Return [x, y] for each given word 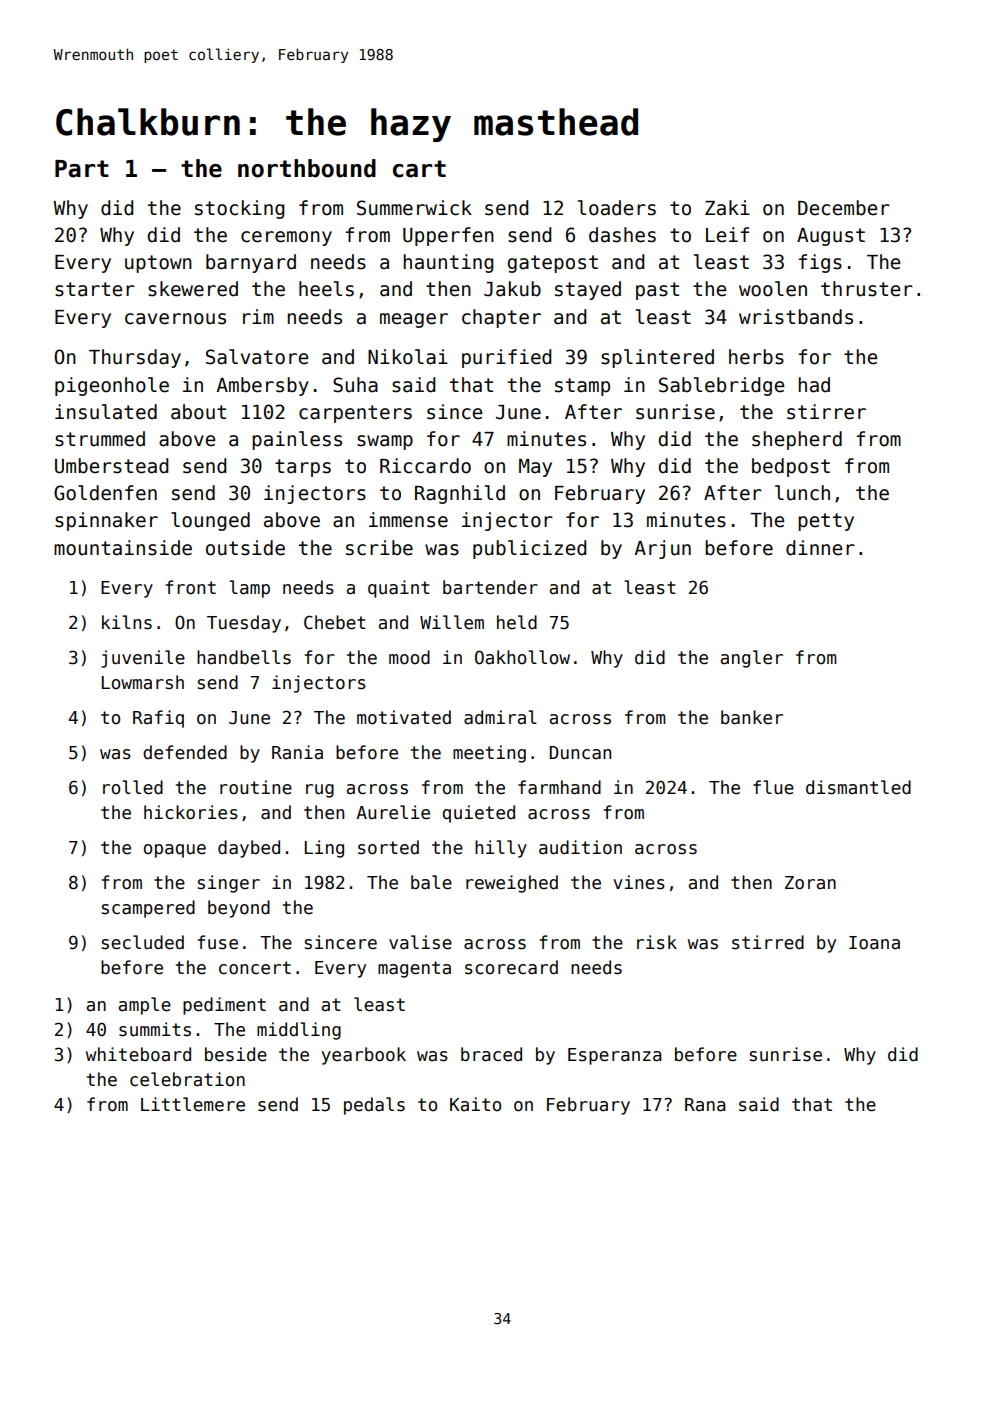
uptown [158, 264]
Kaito [475, 1104]
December [844, 208]
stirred [768, 942]
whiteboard [138, 1054]
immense [408, 520]
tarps [303, 468]
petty [826, 522]
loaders [617, 208]
